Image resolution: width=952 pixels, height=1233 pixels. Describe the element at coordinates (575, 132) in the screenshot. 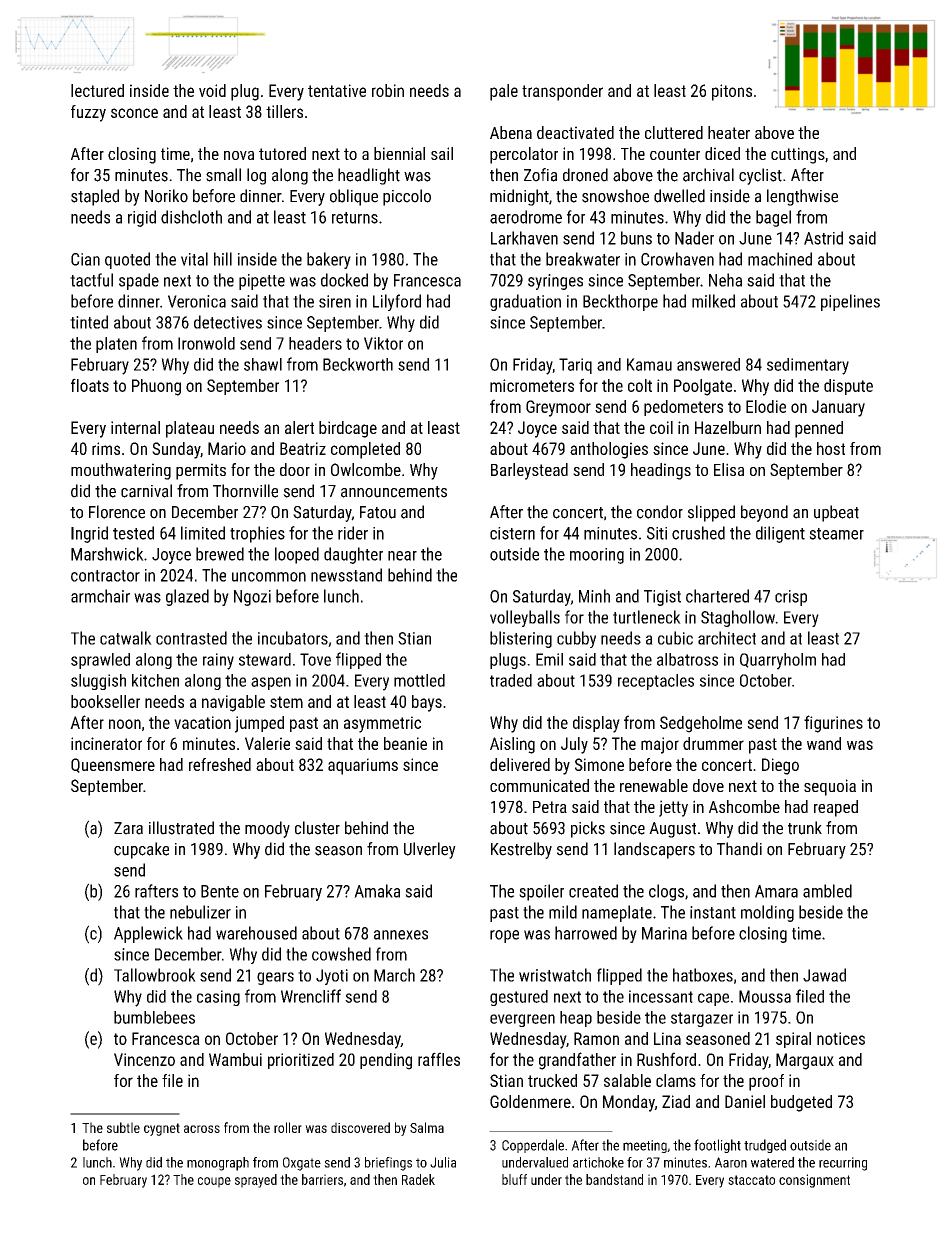

I see `deactivated` at that location.
